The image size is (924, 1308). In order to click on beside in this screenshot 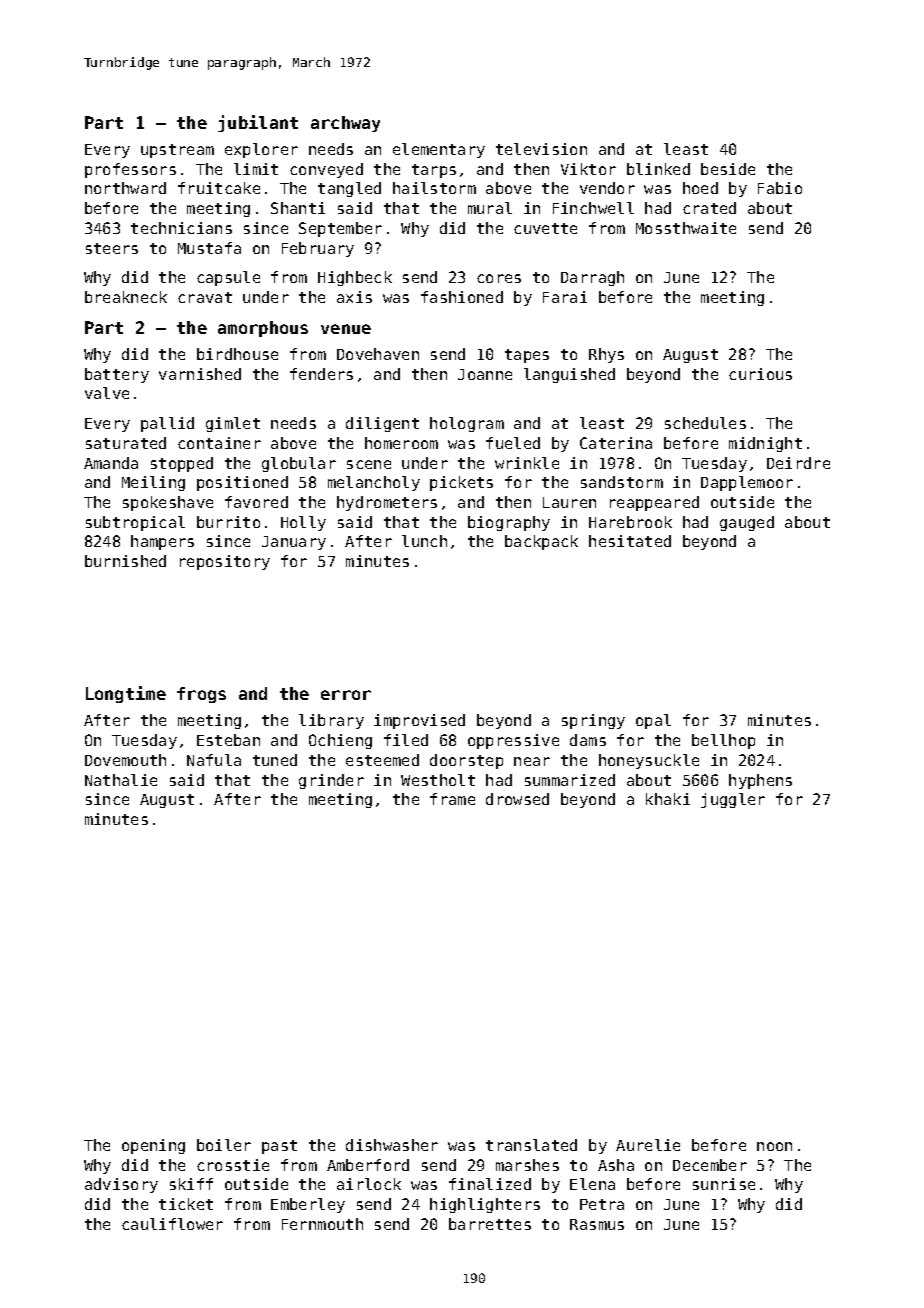, I will do `click(728, 169)`.
